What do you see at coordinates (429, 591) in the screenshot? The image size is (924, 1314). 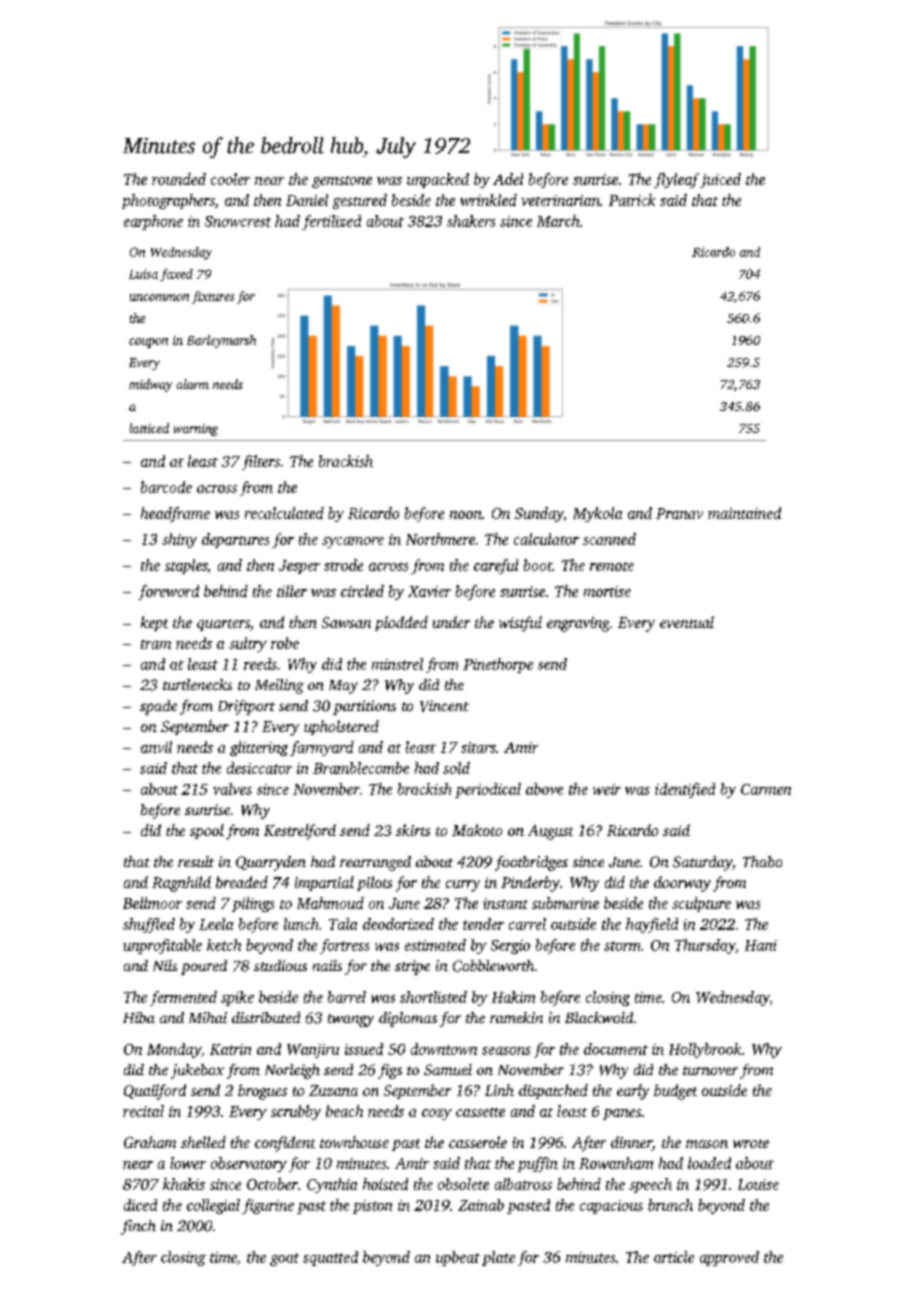 I see `Xavier` at bounding box center [429, 591].
